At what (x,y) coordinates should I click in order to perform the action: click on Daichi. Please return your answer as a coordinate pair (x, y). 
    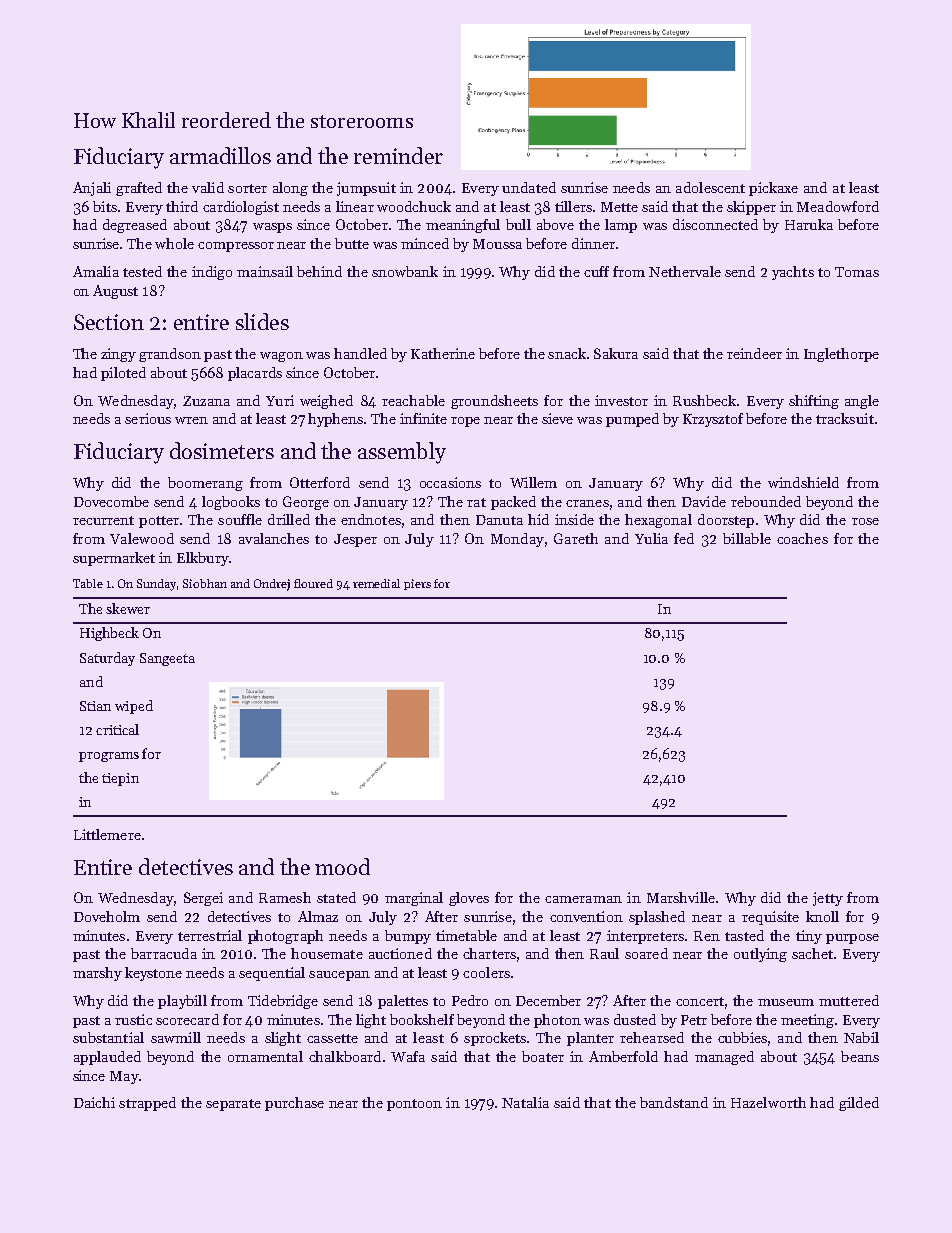
    Looking at the image, I should click on (94, 1102).
